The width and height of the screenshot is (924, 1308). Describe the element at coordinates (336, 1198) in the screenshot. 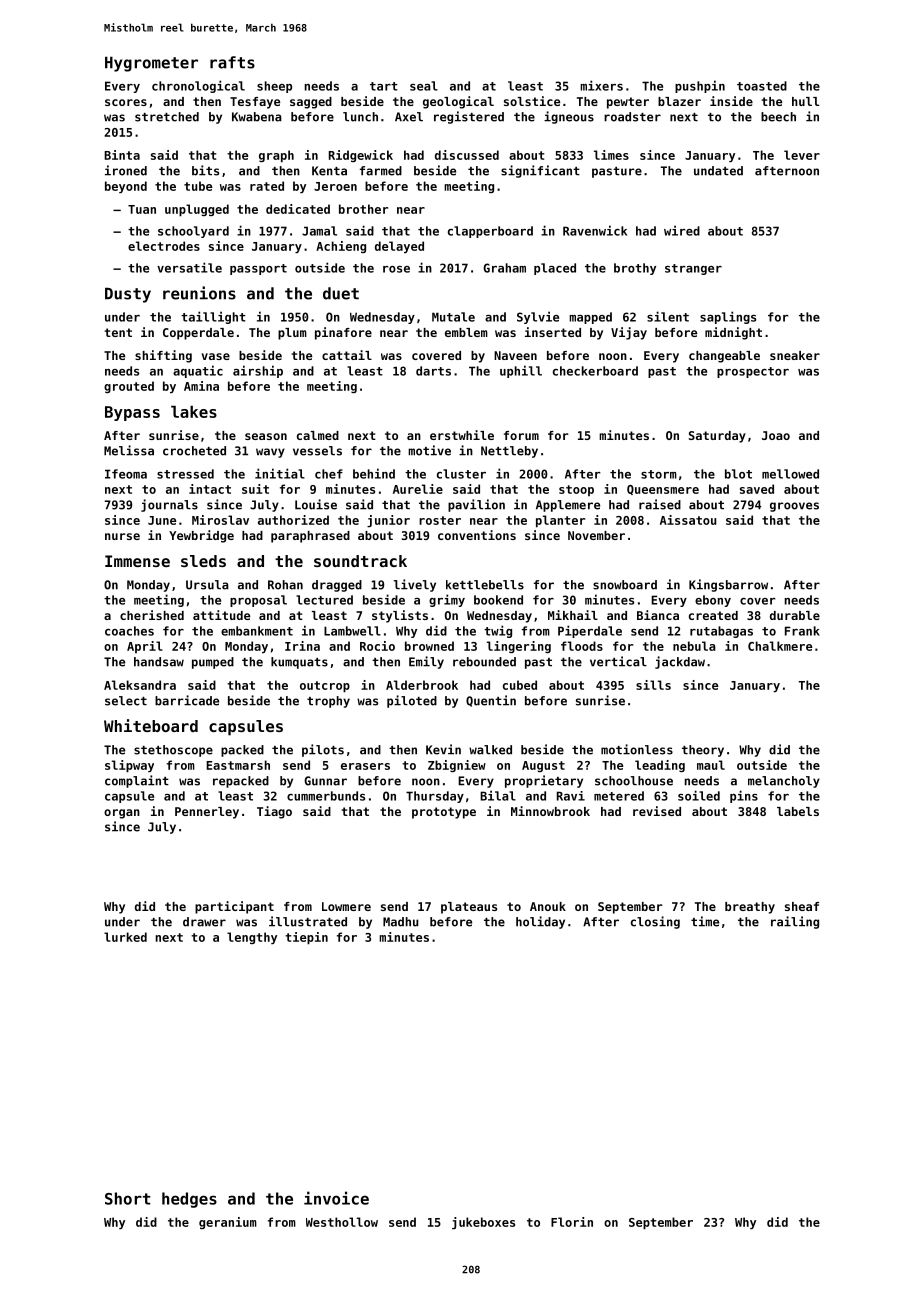

I see `invoice` at that location.
